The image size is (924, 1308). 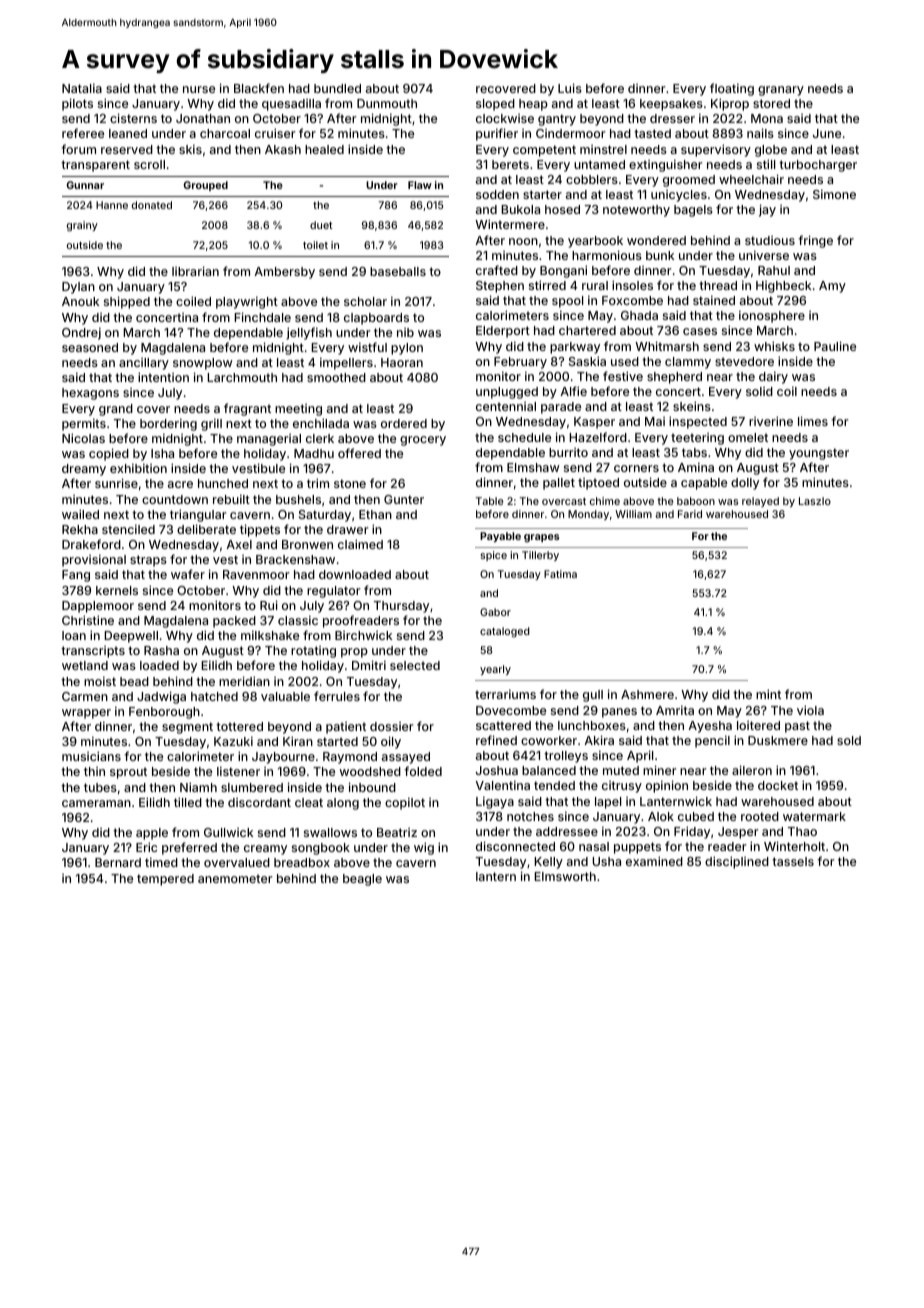 What do you see at coordinates (793, 861) in the image?
I see `tassels` at bounding box center [793, 861].
